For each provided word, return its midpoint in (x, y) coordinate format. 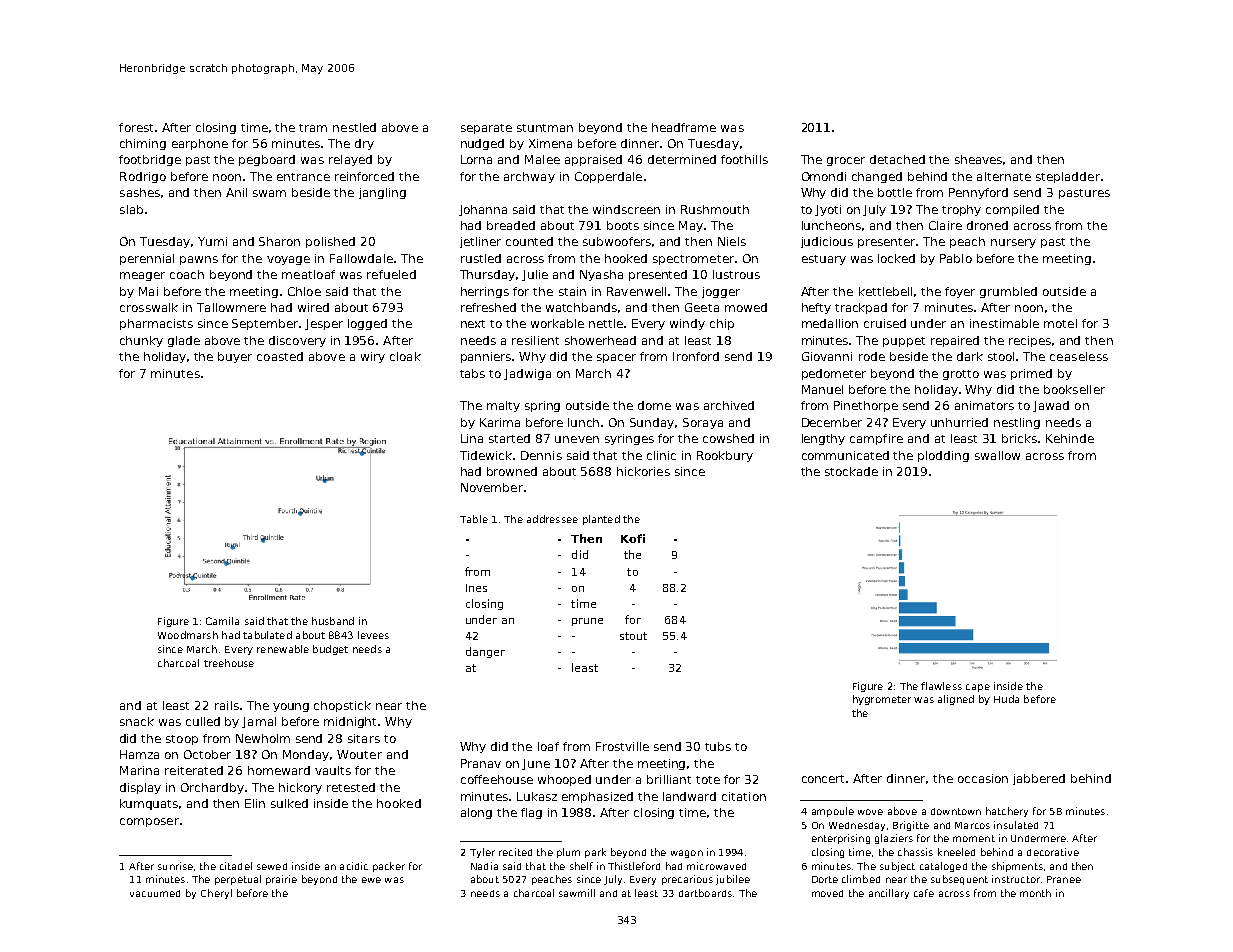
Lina (472, 438)
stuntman (545, 128)
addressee (552, 519)
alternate (1004, 176)
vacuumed (155, 893)
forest (136, 127)
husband (333, 621)
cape (978, 688)
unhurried (959, 422)
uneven (577, 439)
